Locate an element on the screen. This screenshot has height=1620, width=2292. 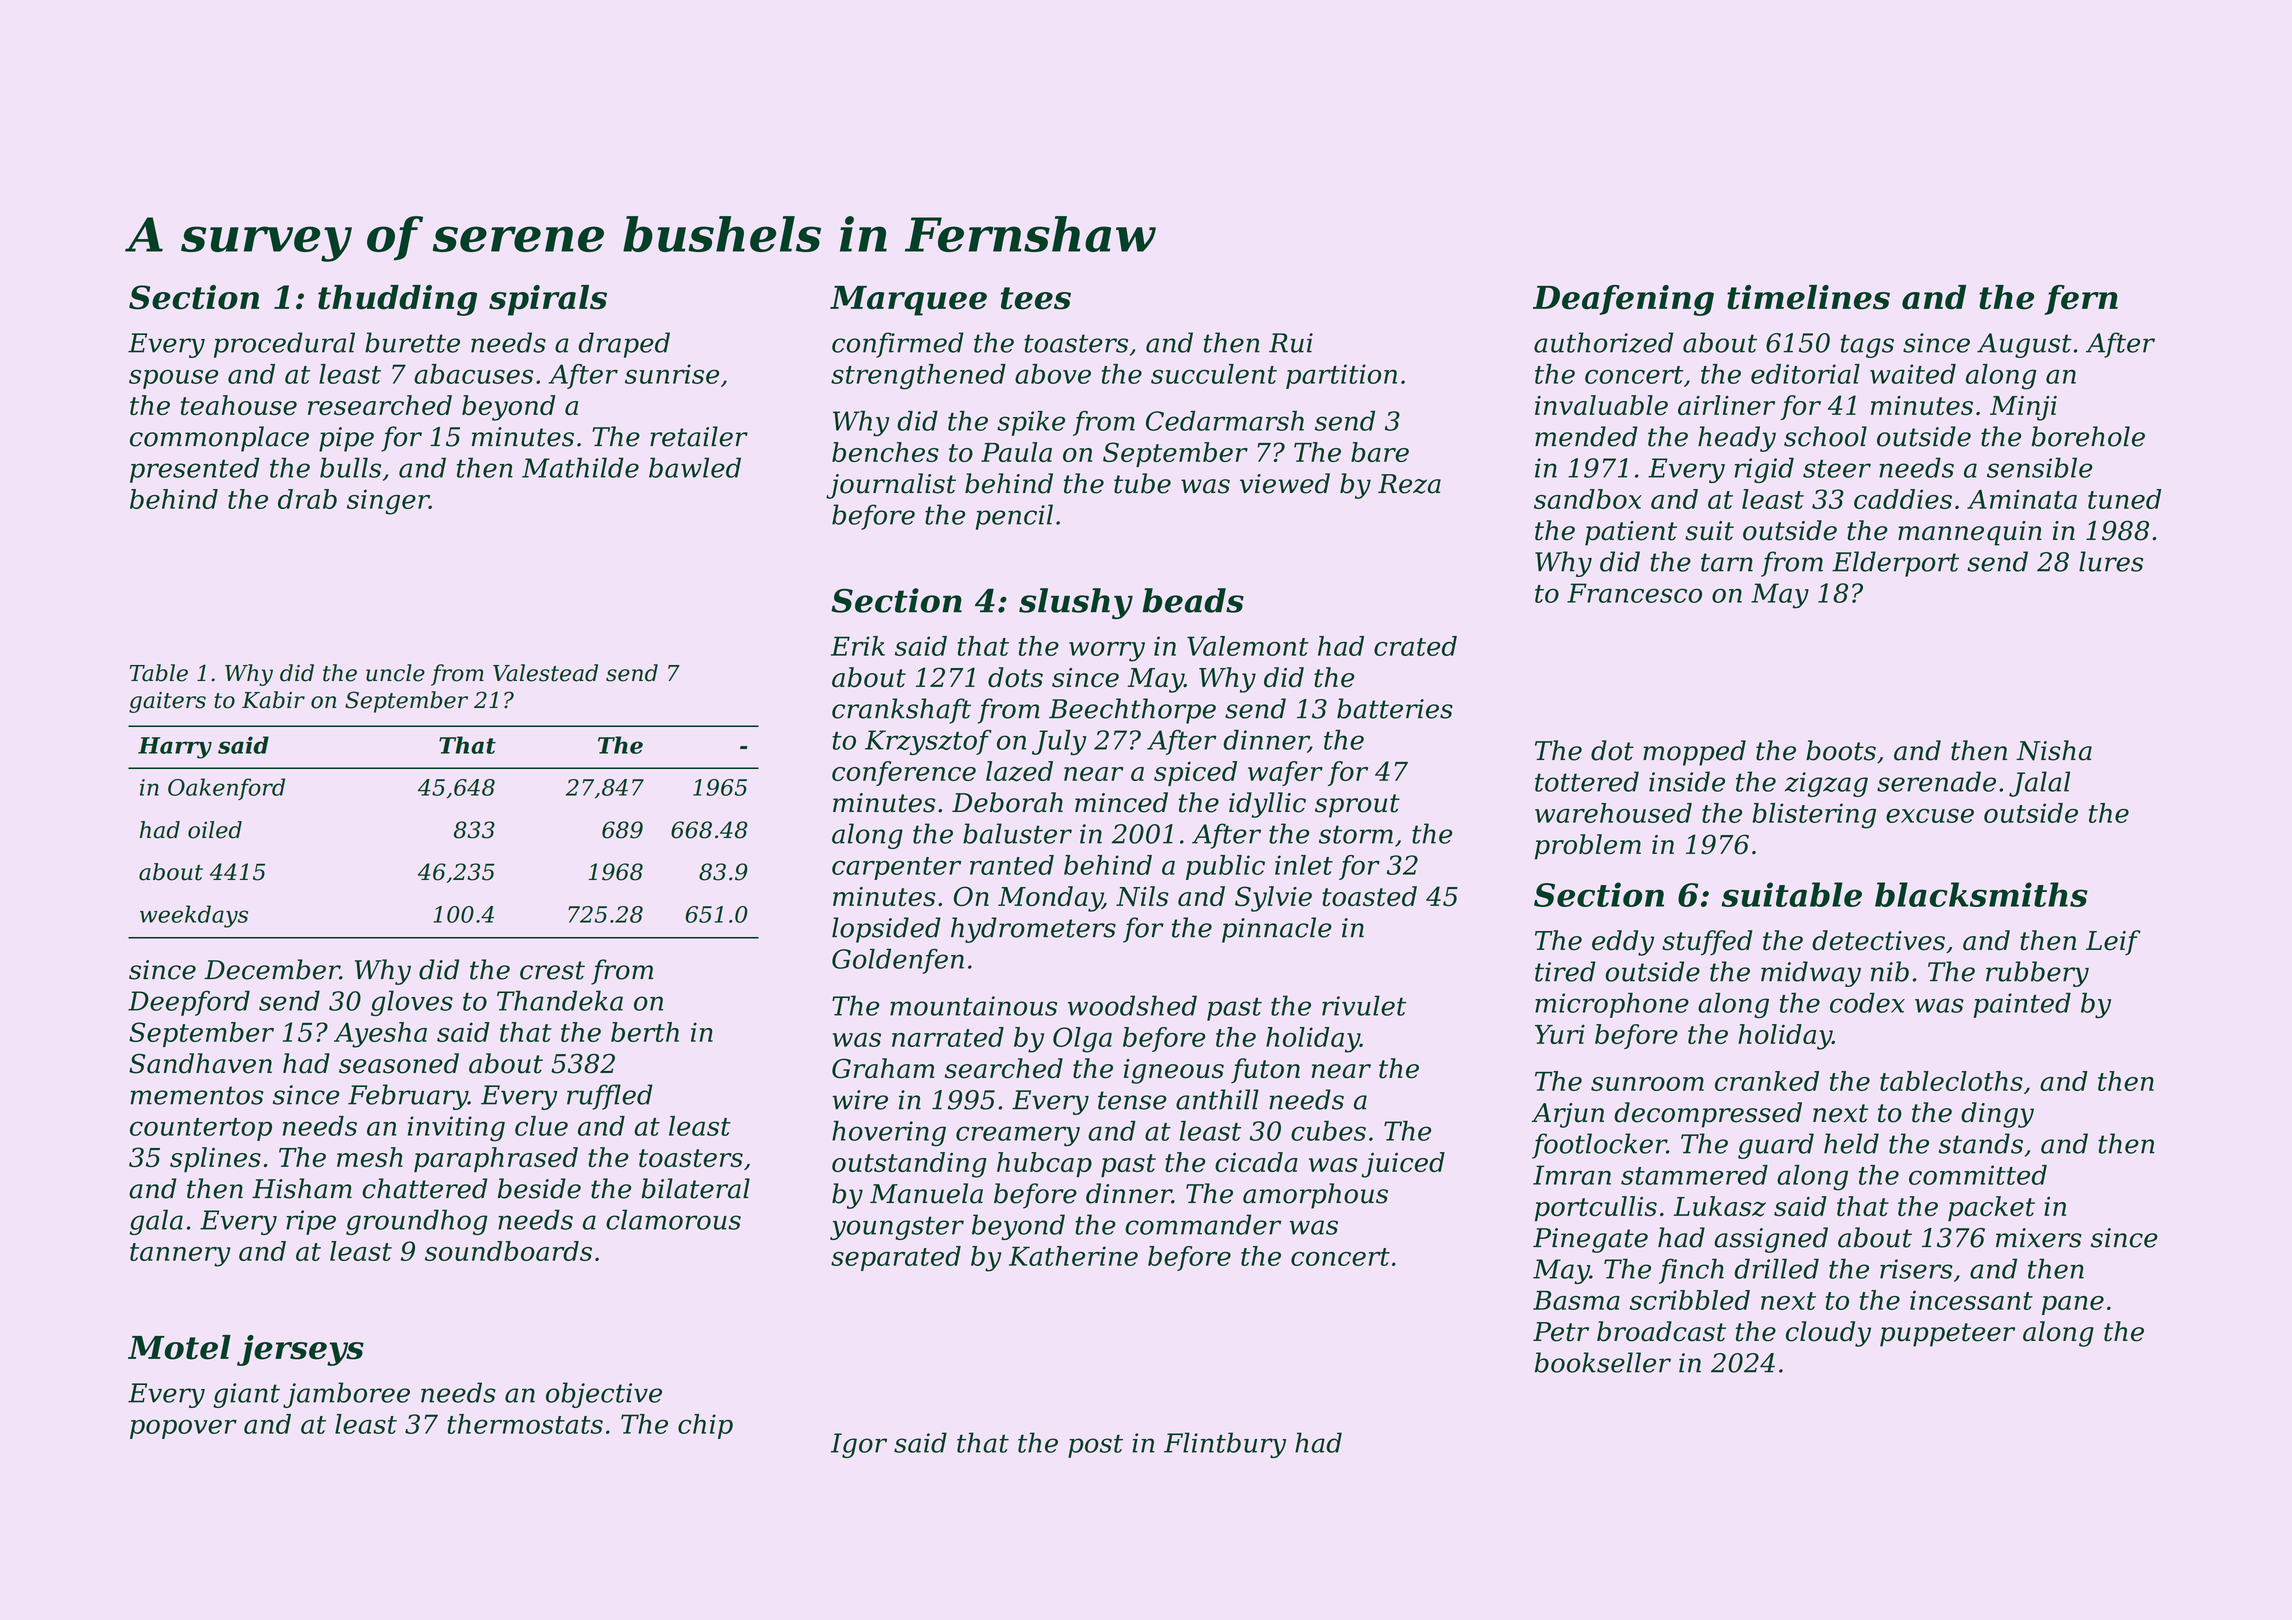
beads is located at coordinates (1193, 600).
